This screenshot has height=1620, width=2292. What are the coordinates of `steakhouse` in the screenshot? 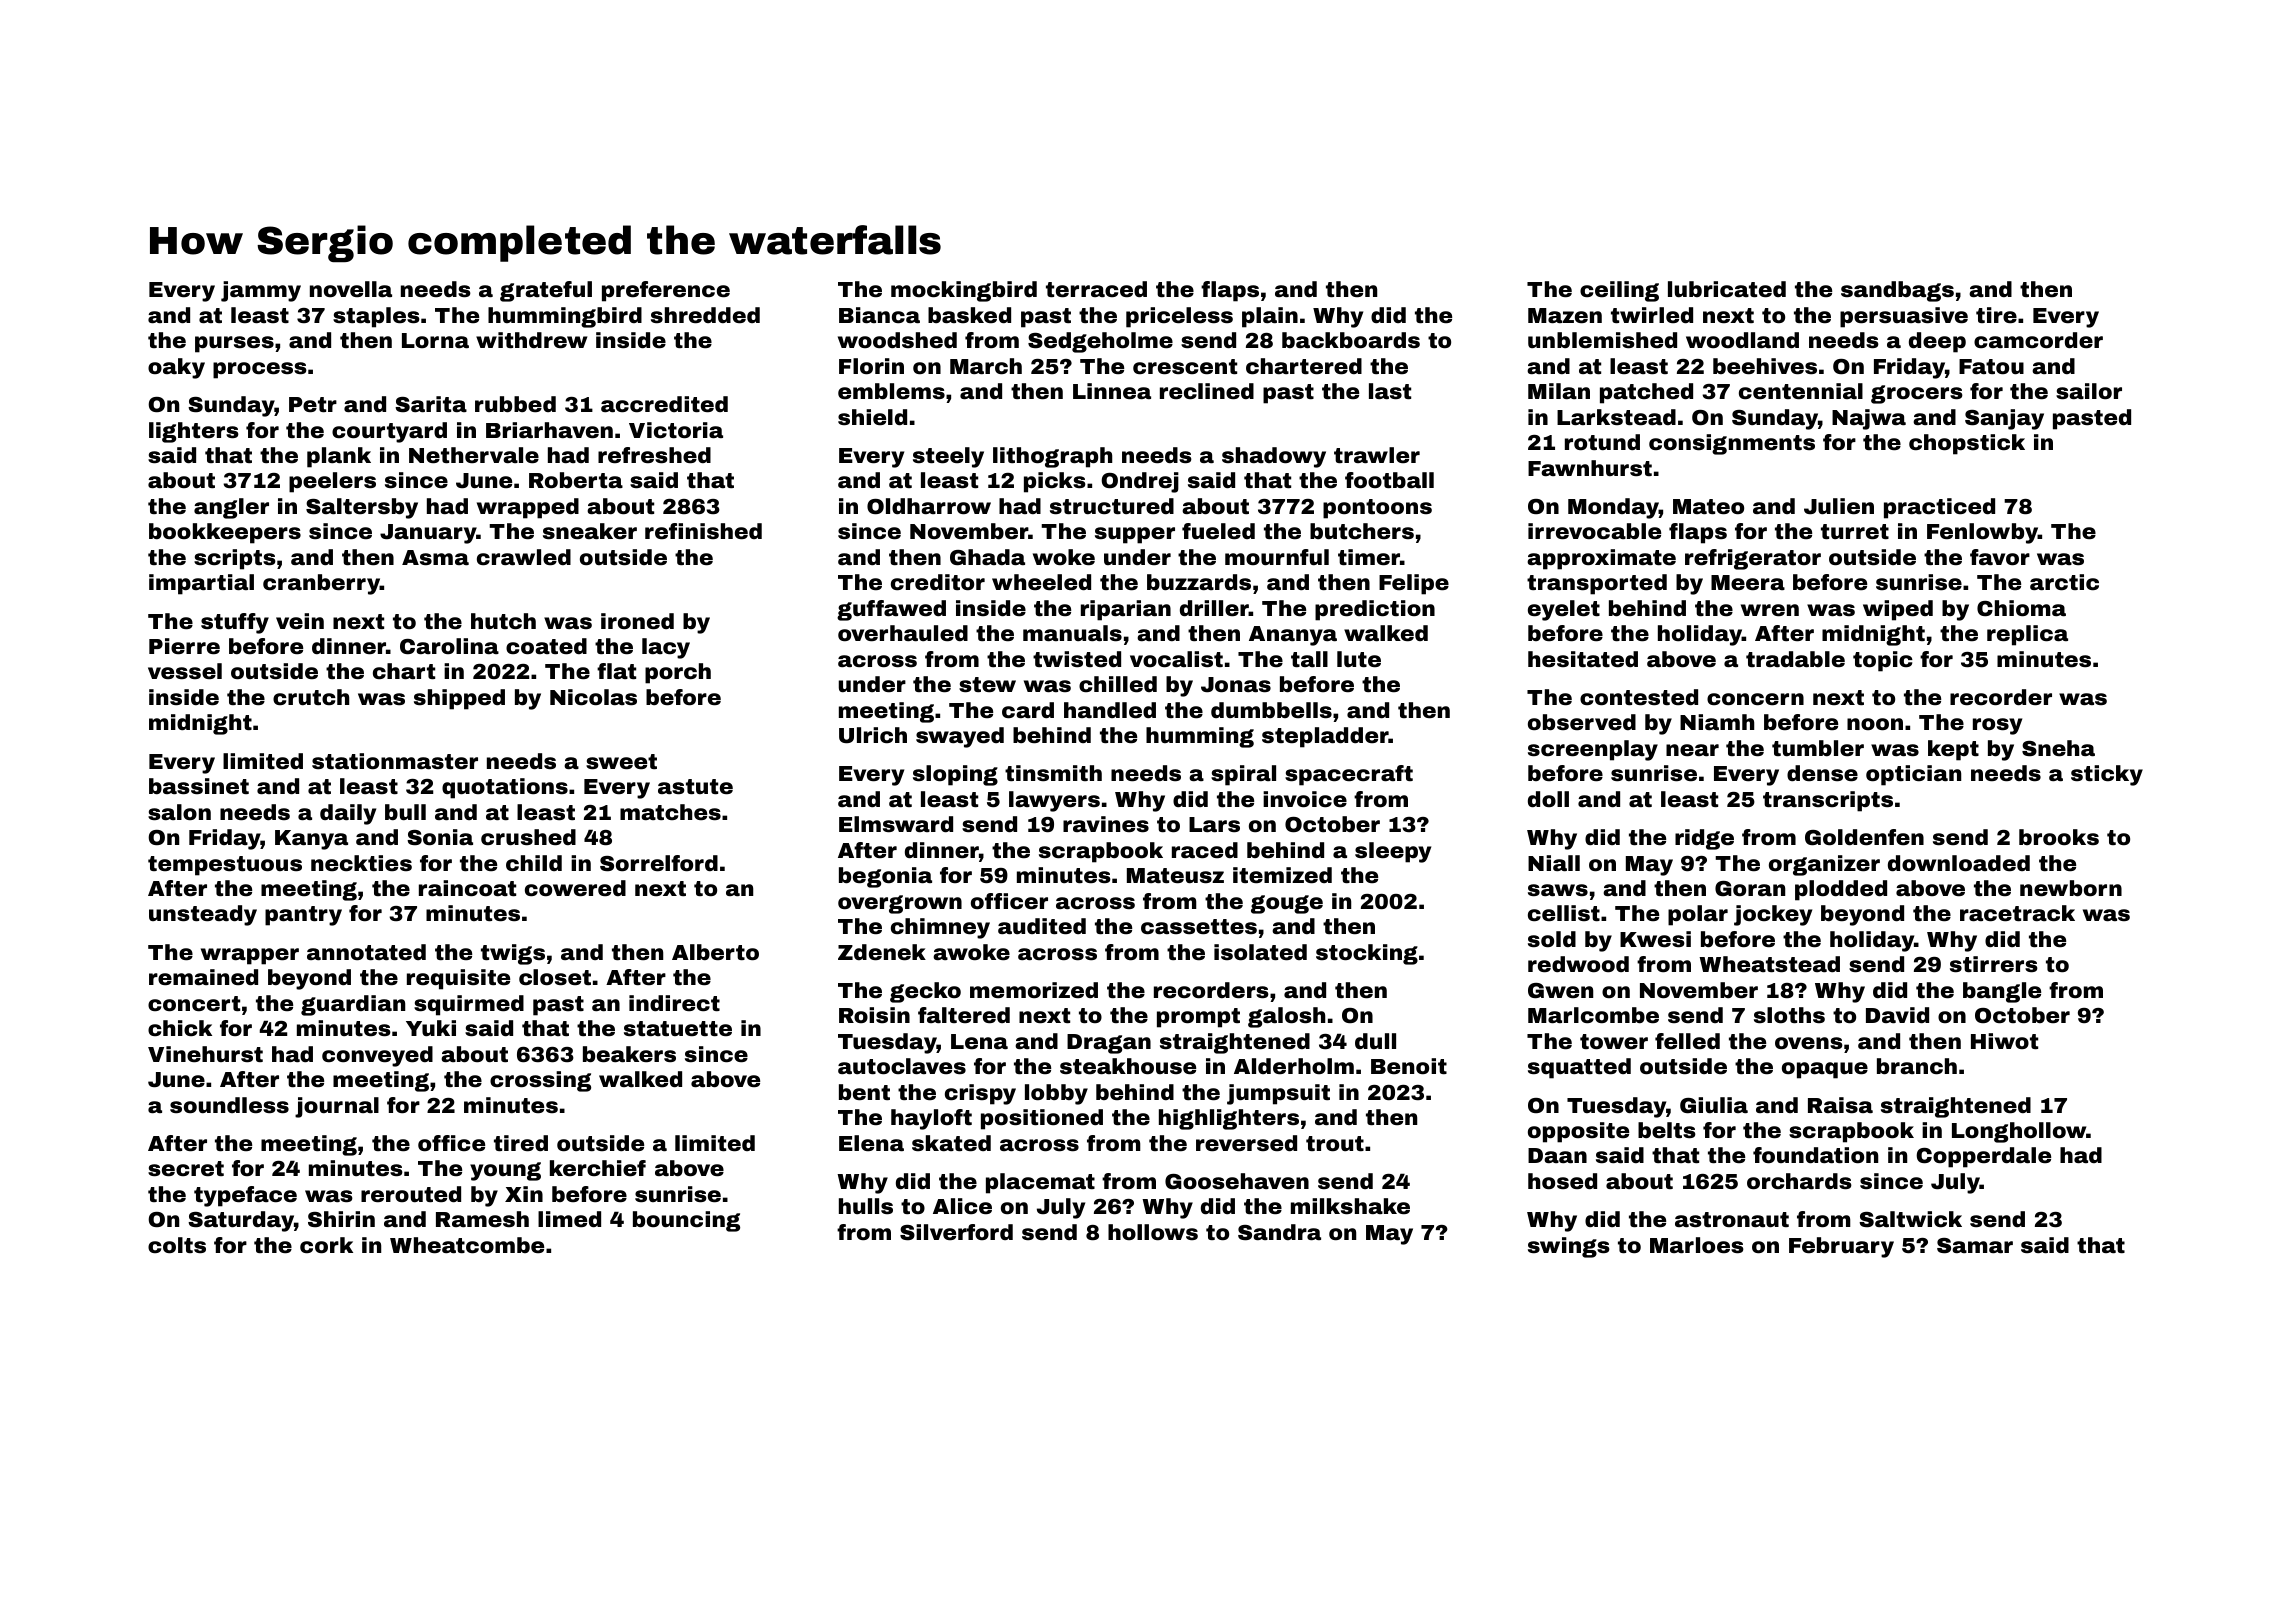 It's located at (1128, 1066).
